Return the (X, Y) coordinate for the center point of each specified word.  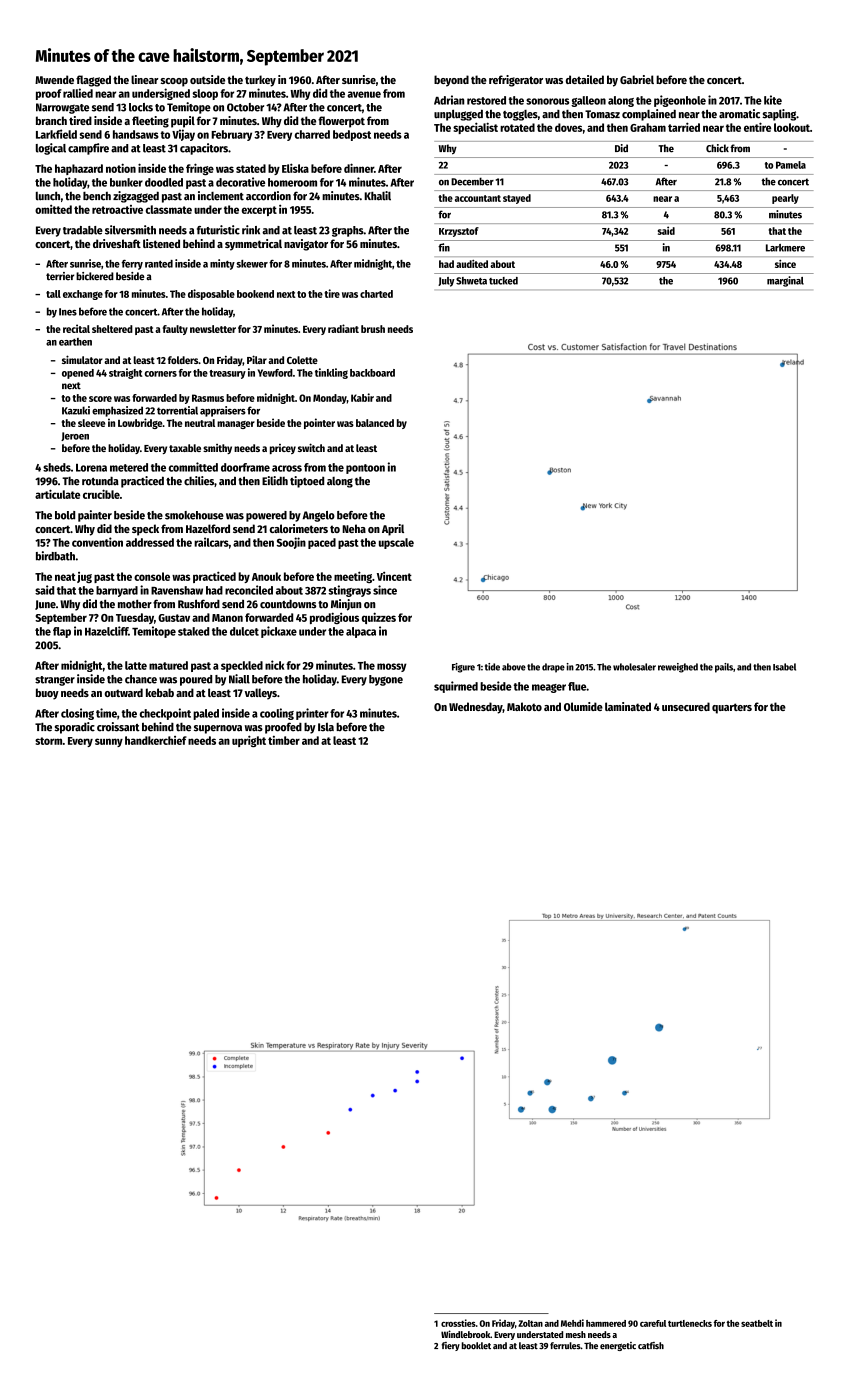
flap (62, 632)
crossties (458, 1323)
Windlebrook (465, 1334)
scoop (174, 82)
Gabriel (637, 79)
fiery (450, 1346)
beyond (451, 81)
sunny (109, 742)
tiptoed (307, 482)
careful (653, 1323)
